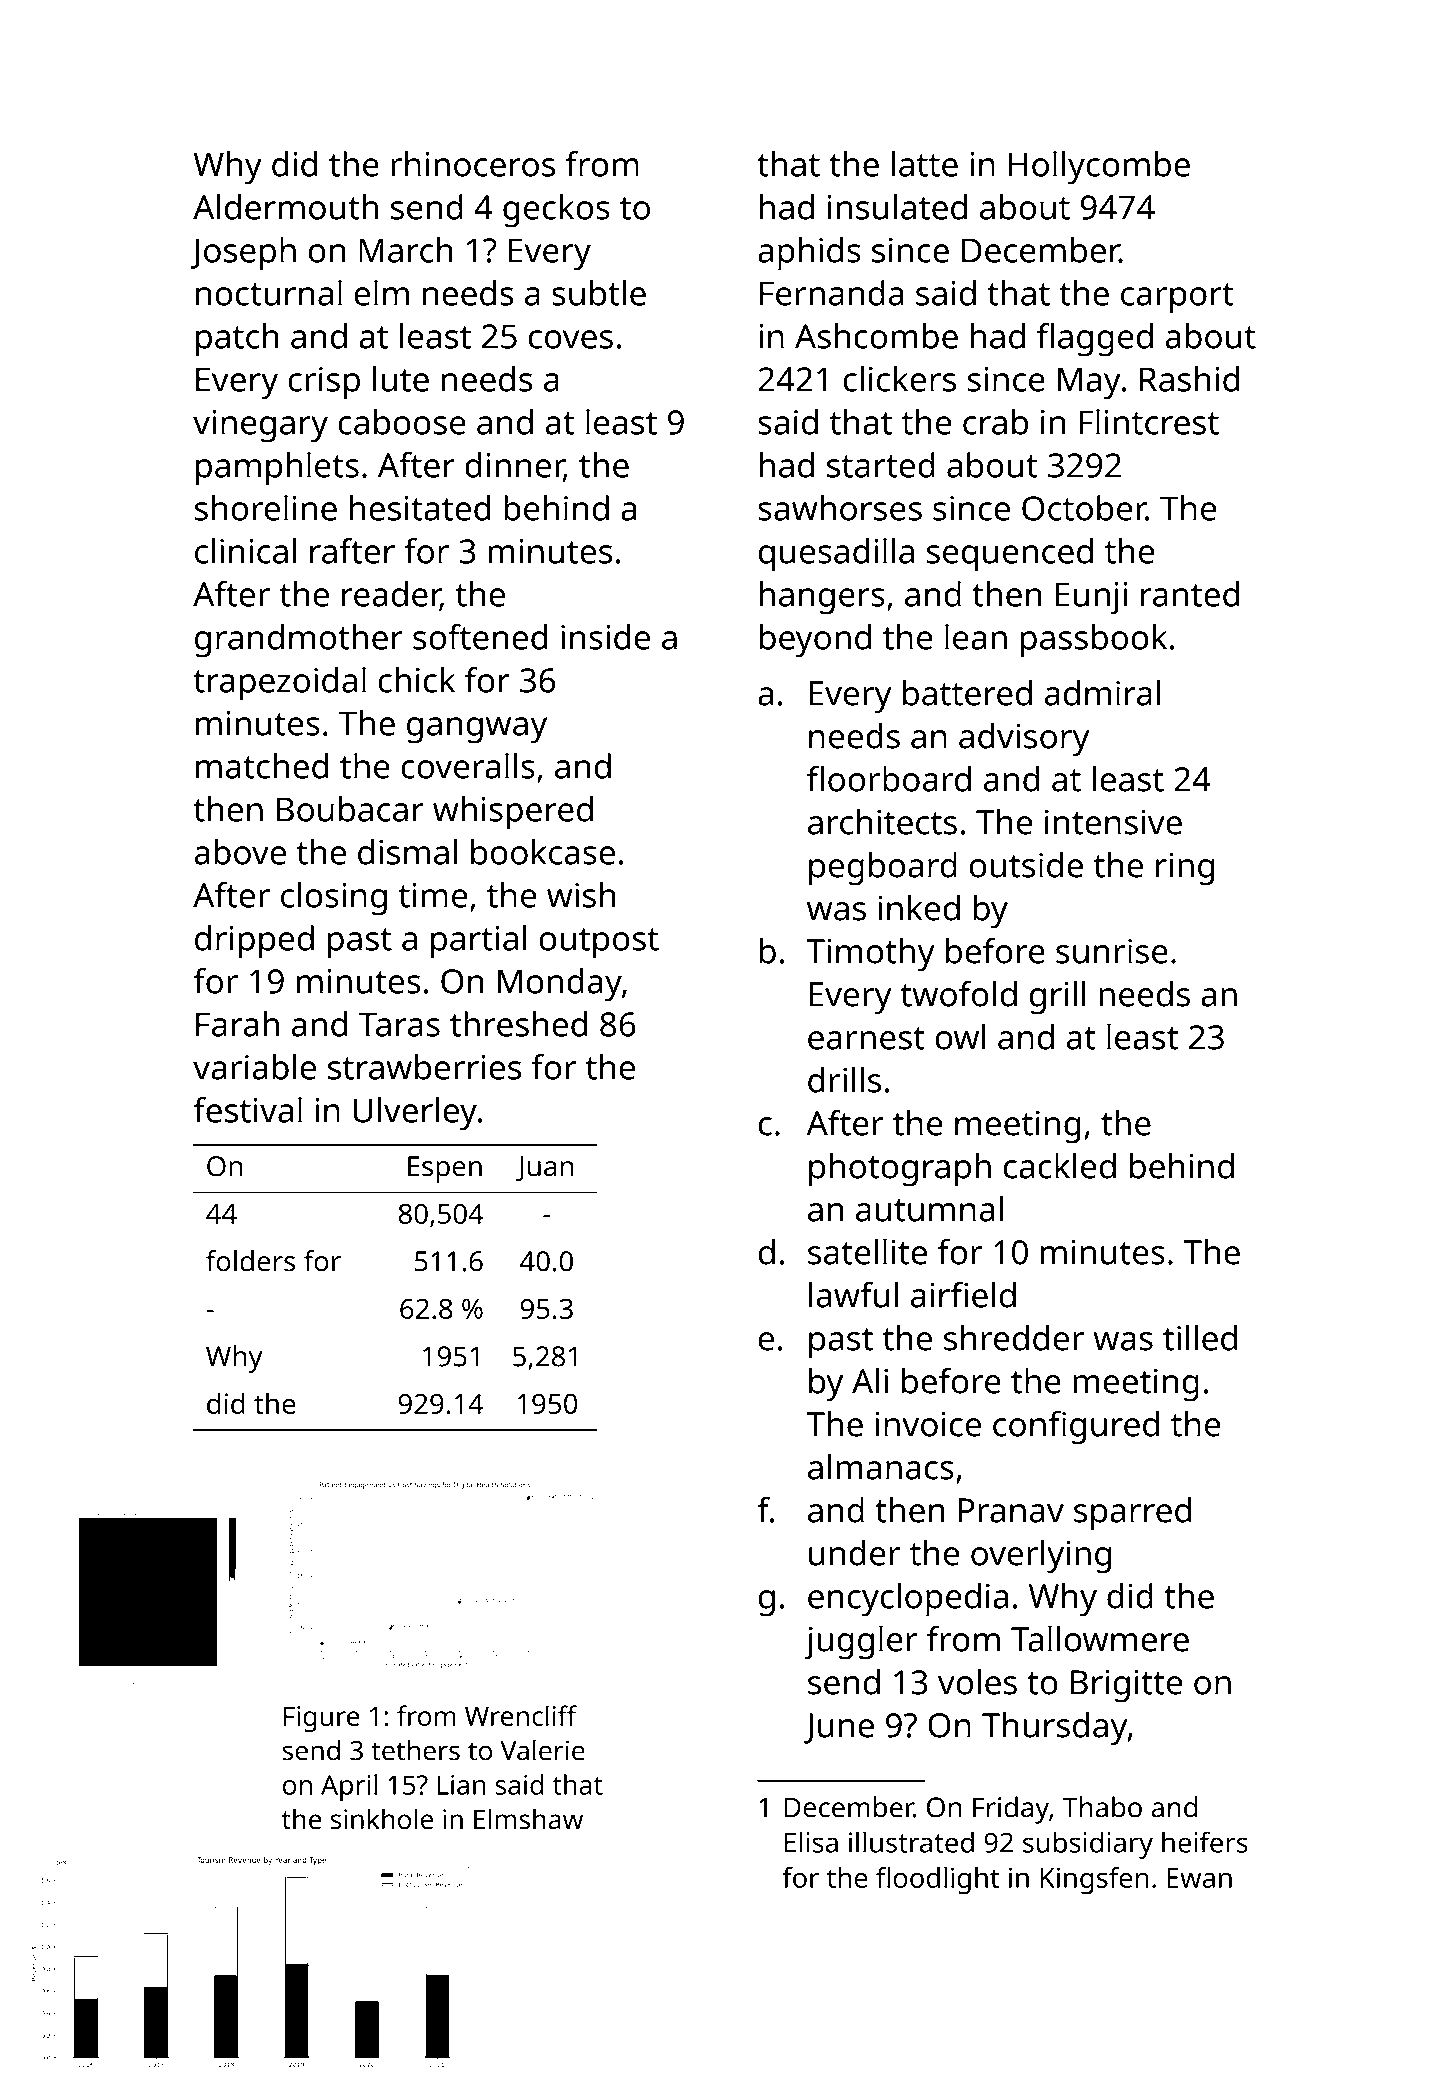 The image size is (1450, 2100). I want to click on floodlight, so click(938, 1880).
